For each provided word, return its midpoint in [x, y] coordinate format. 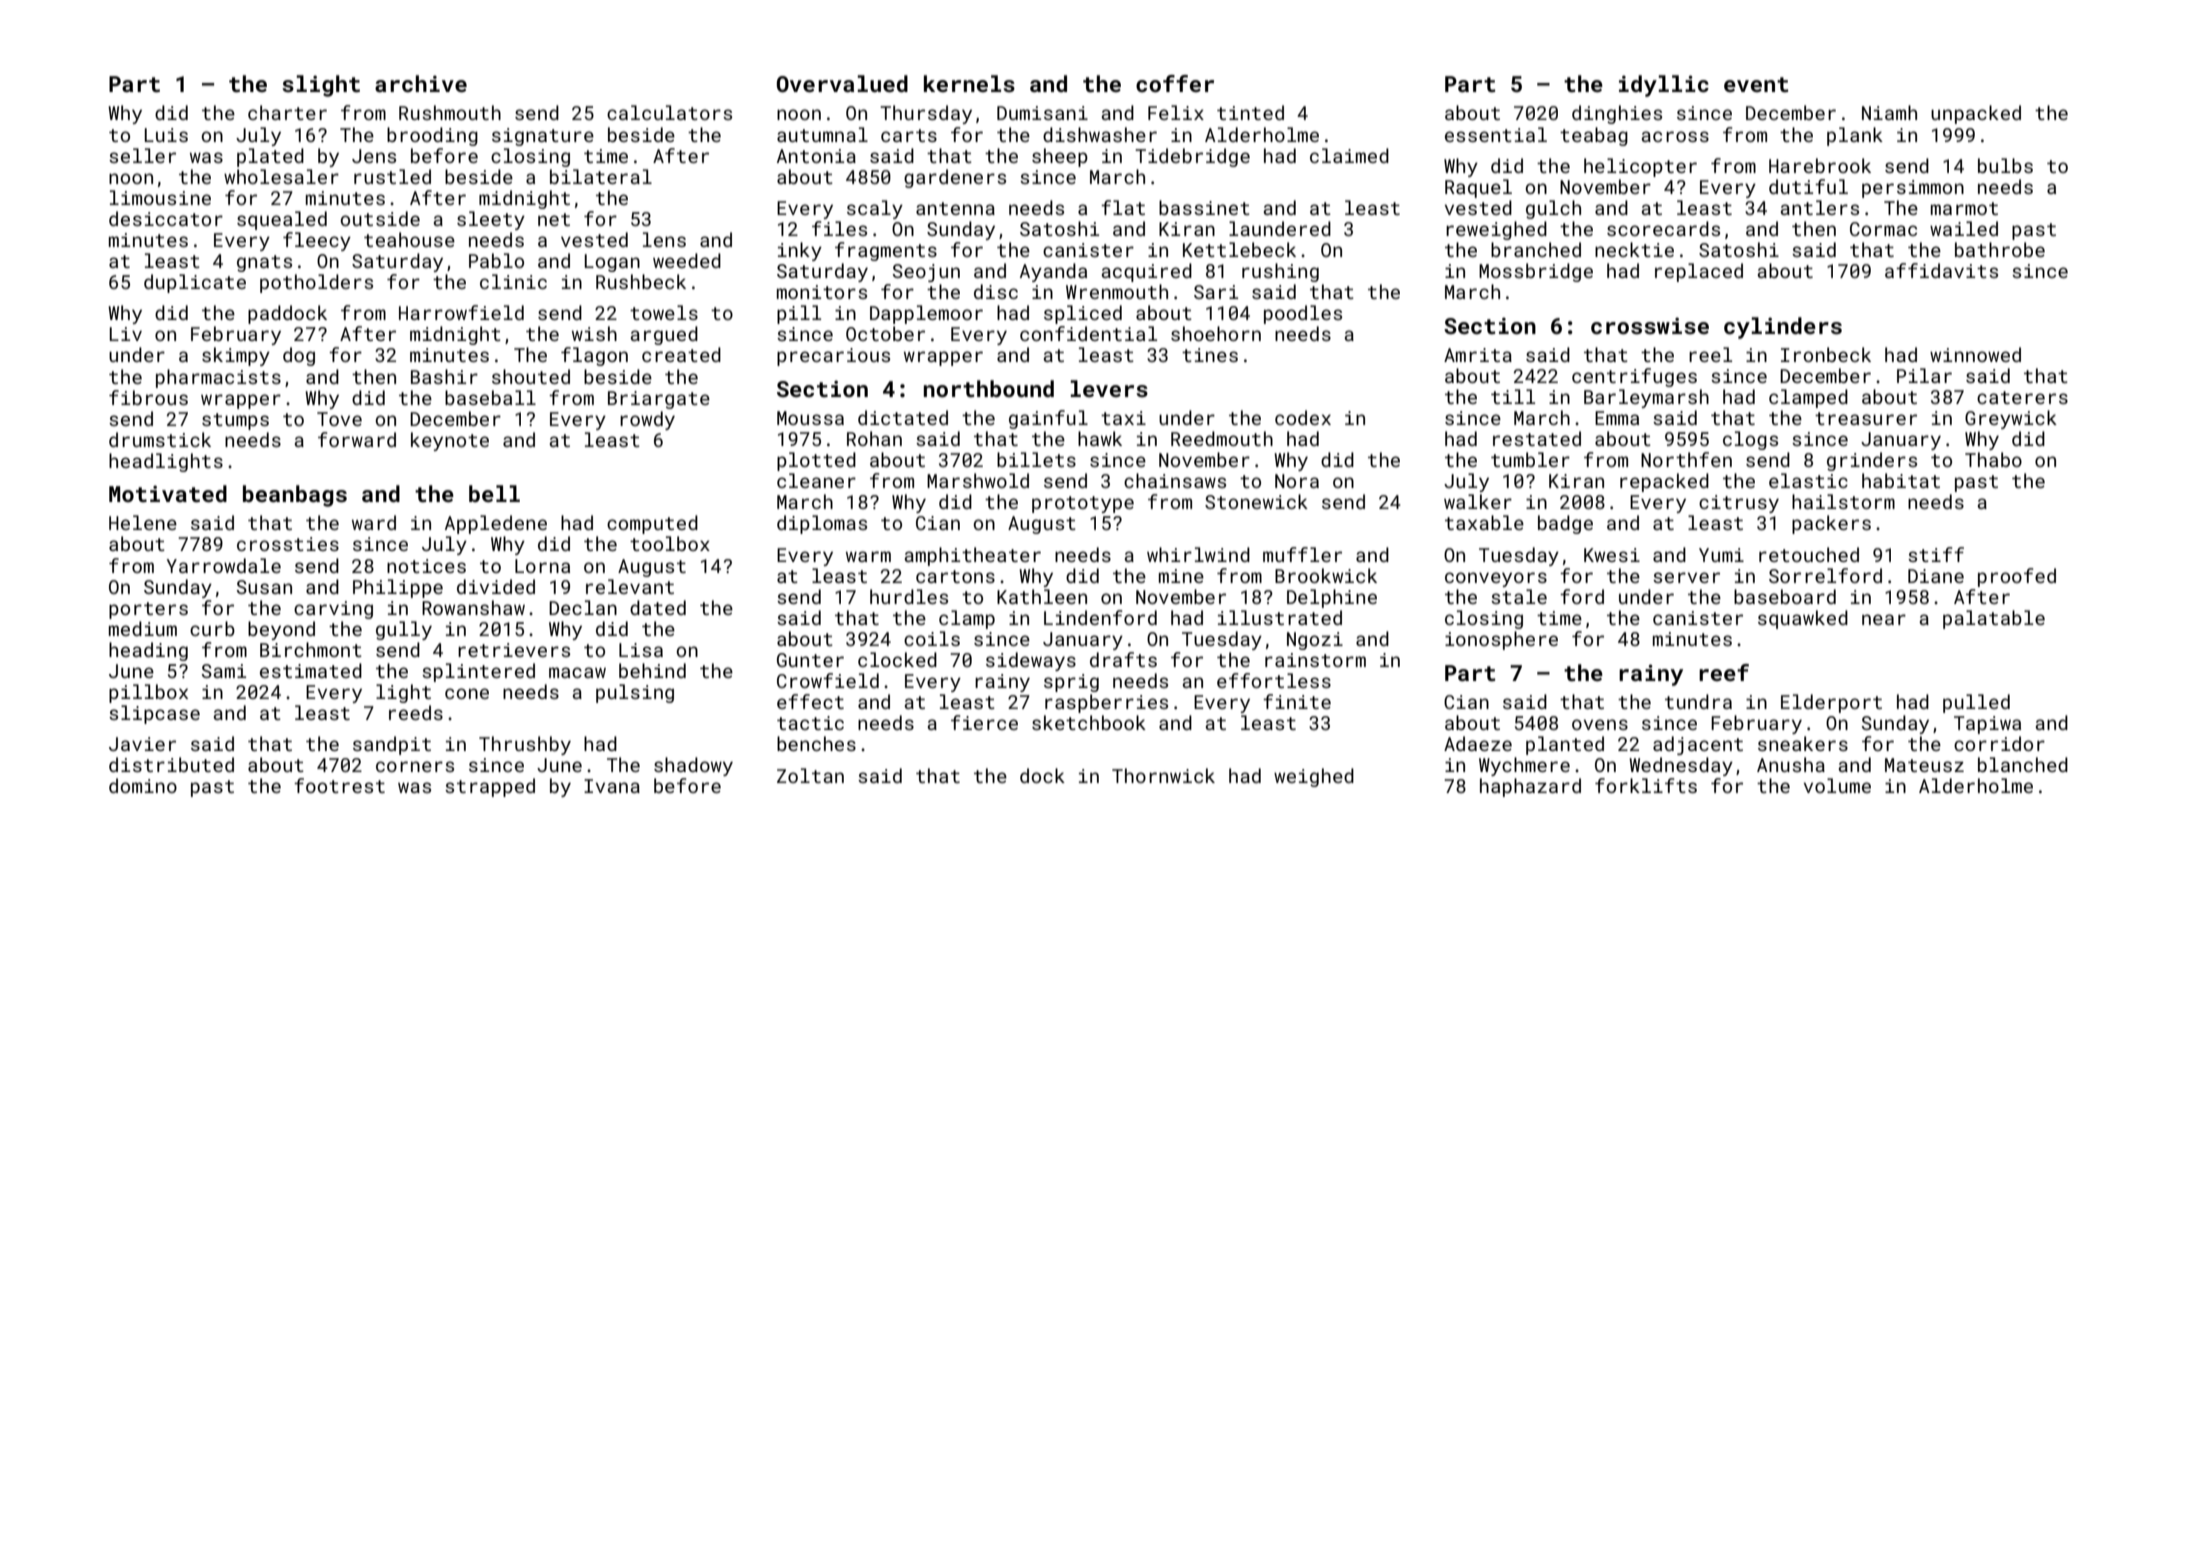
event [1756, 84]
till [1513, 396]
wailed [1964, 228]
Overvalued [842, 83]
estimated [311, 670]
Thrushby [525, 745]
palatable [1994, 619]
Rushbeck [641, 281]
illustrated [1280, 617]
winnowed [1975, 354]
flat [1123, 207]
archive [421, 83]
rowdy [647, 420]
